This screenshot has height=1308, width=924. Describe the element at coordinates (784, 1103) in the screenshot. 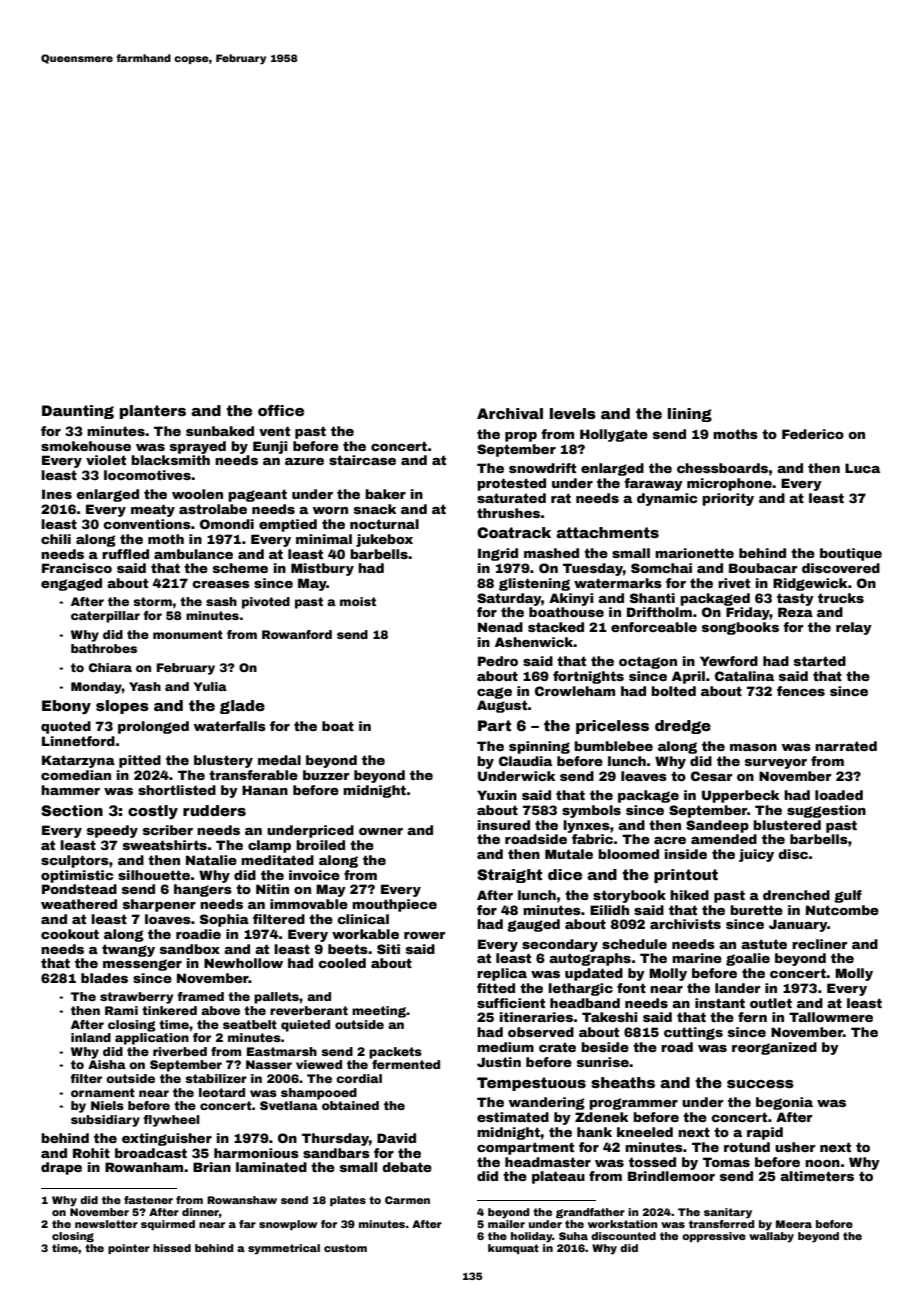

I see `begonia` at that location.
